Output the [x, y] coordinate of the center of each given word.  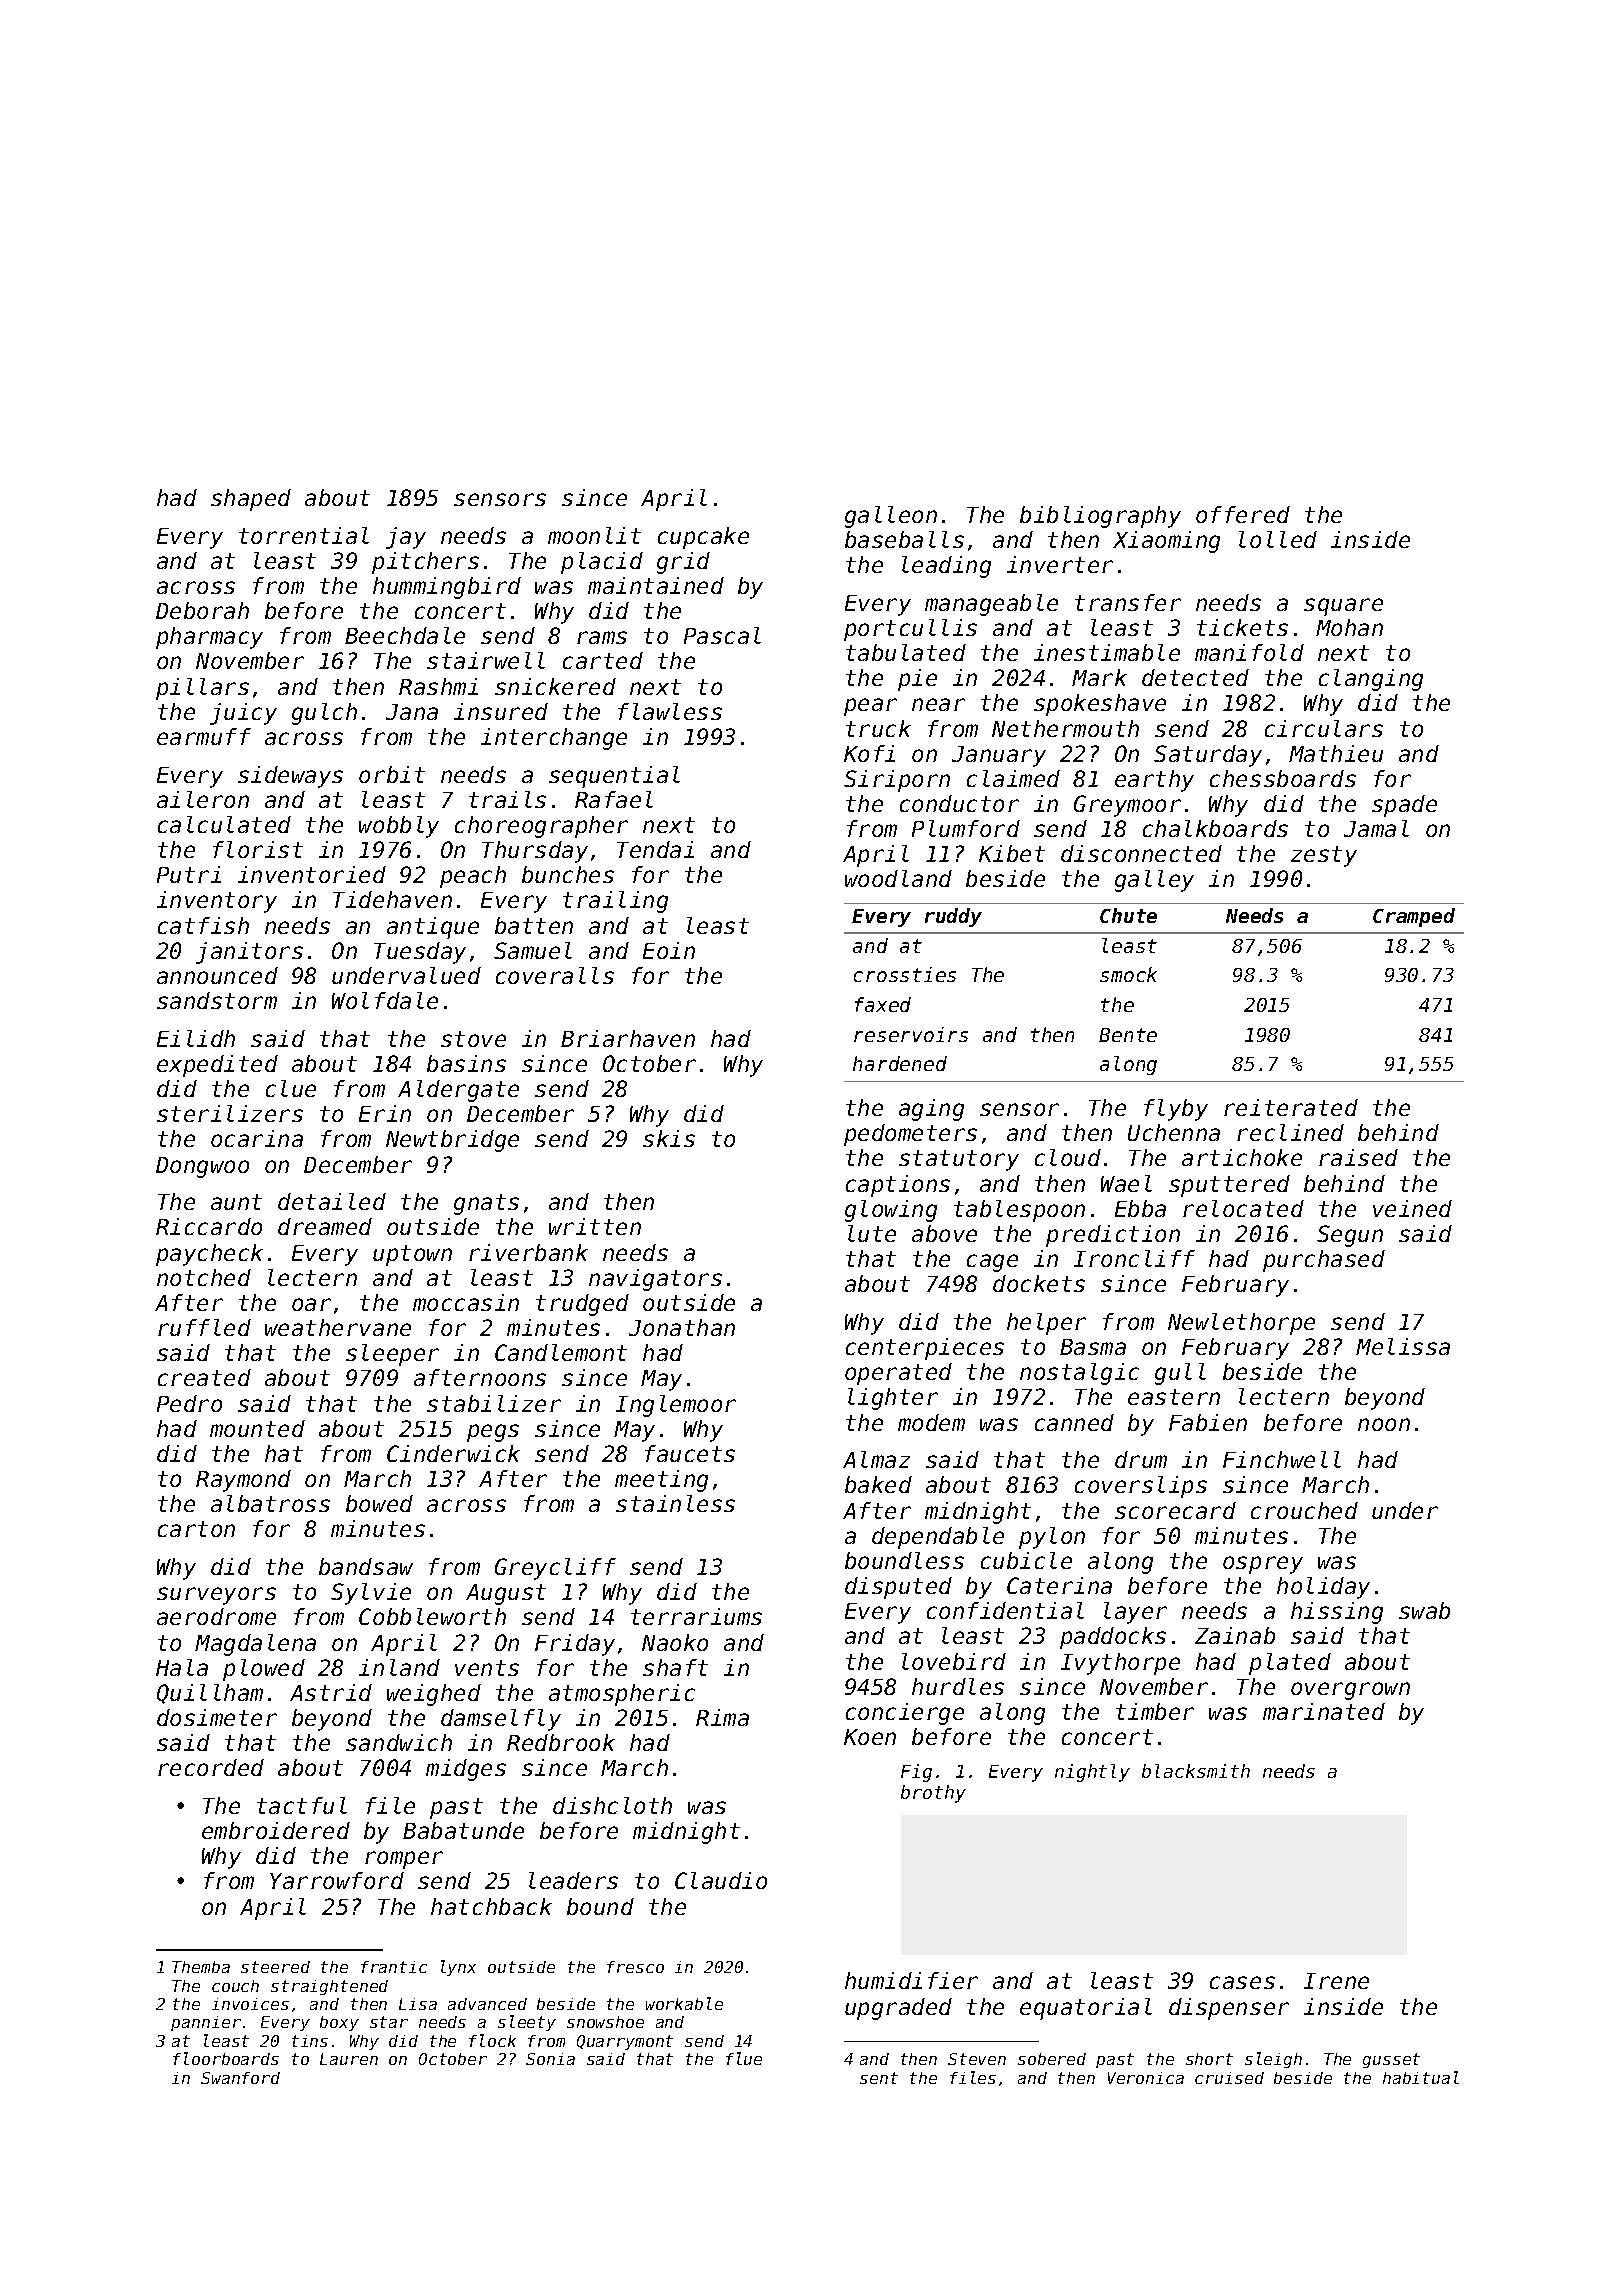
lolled [1278, 539]
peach [473, 877]
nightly [1092, 1773]
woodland [898, 878]
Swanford [240, 2078]
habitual [1421, 2077]
